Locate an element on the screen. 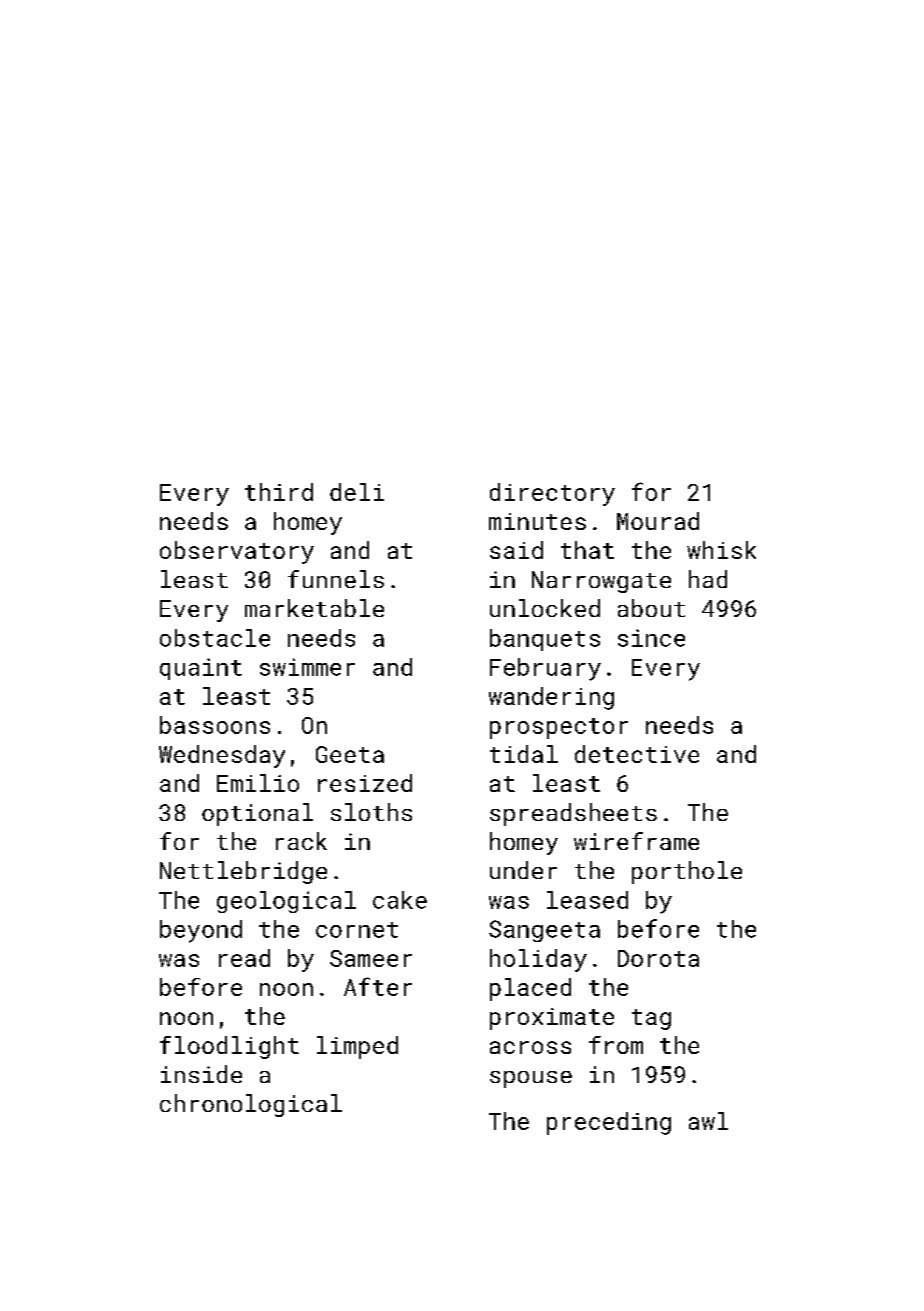 This screenshot has height=1311, width=924. said is located at coordinates (516, 550).
